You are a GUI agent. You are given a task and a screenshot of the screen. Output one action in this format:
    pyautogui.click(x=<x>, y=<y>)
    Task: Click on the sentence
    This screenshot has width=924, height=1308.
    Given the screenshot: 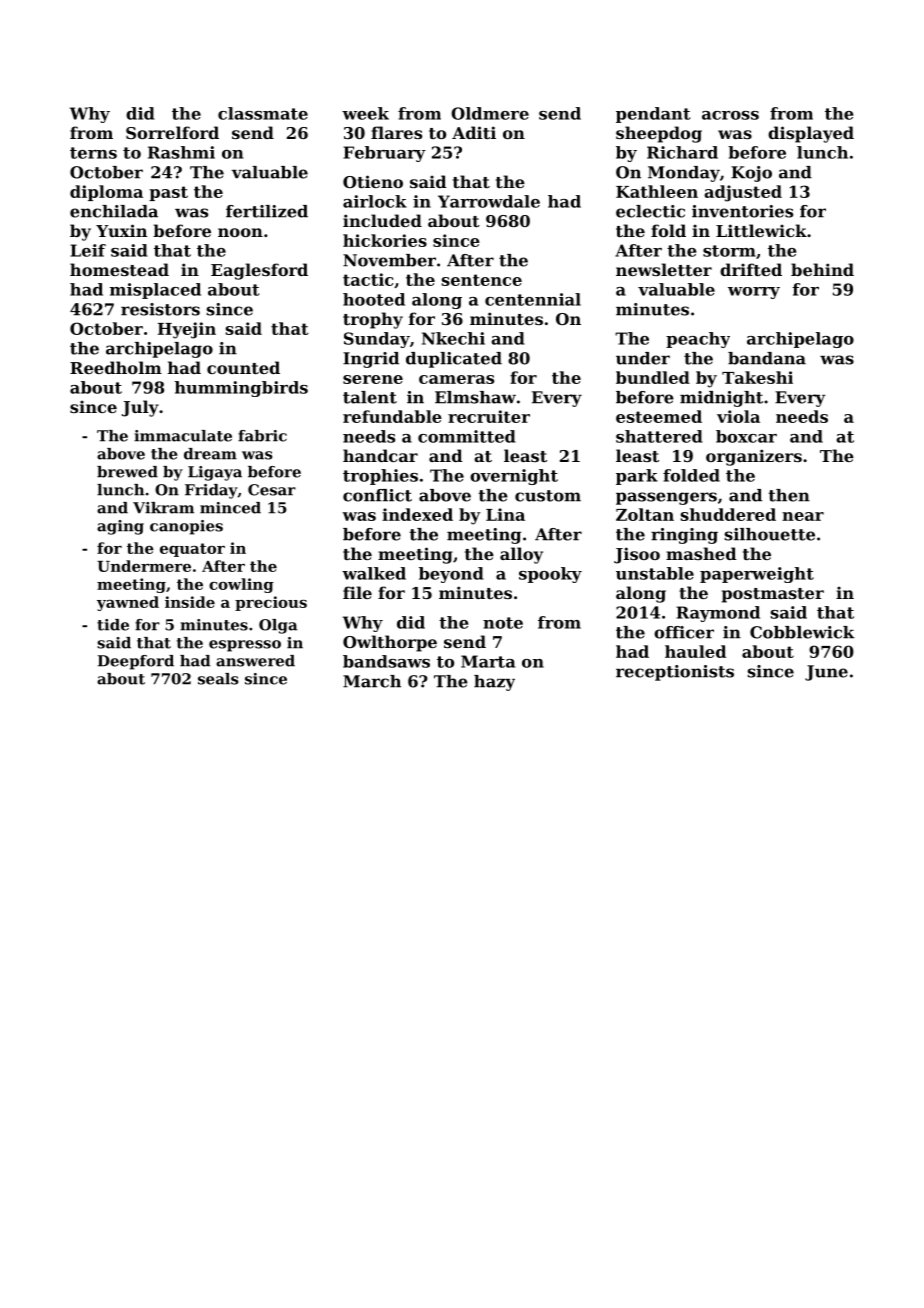 What is the action you would take?
    pyautogui.click(x=482, y=280)
